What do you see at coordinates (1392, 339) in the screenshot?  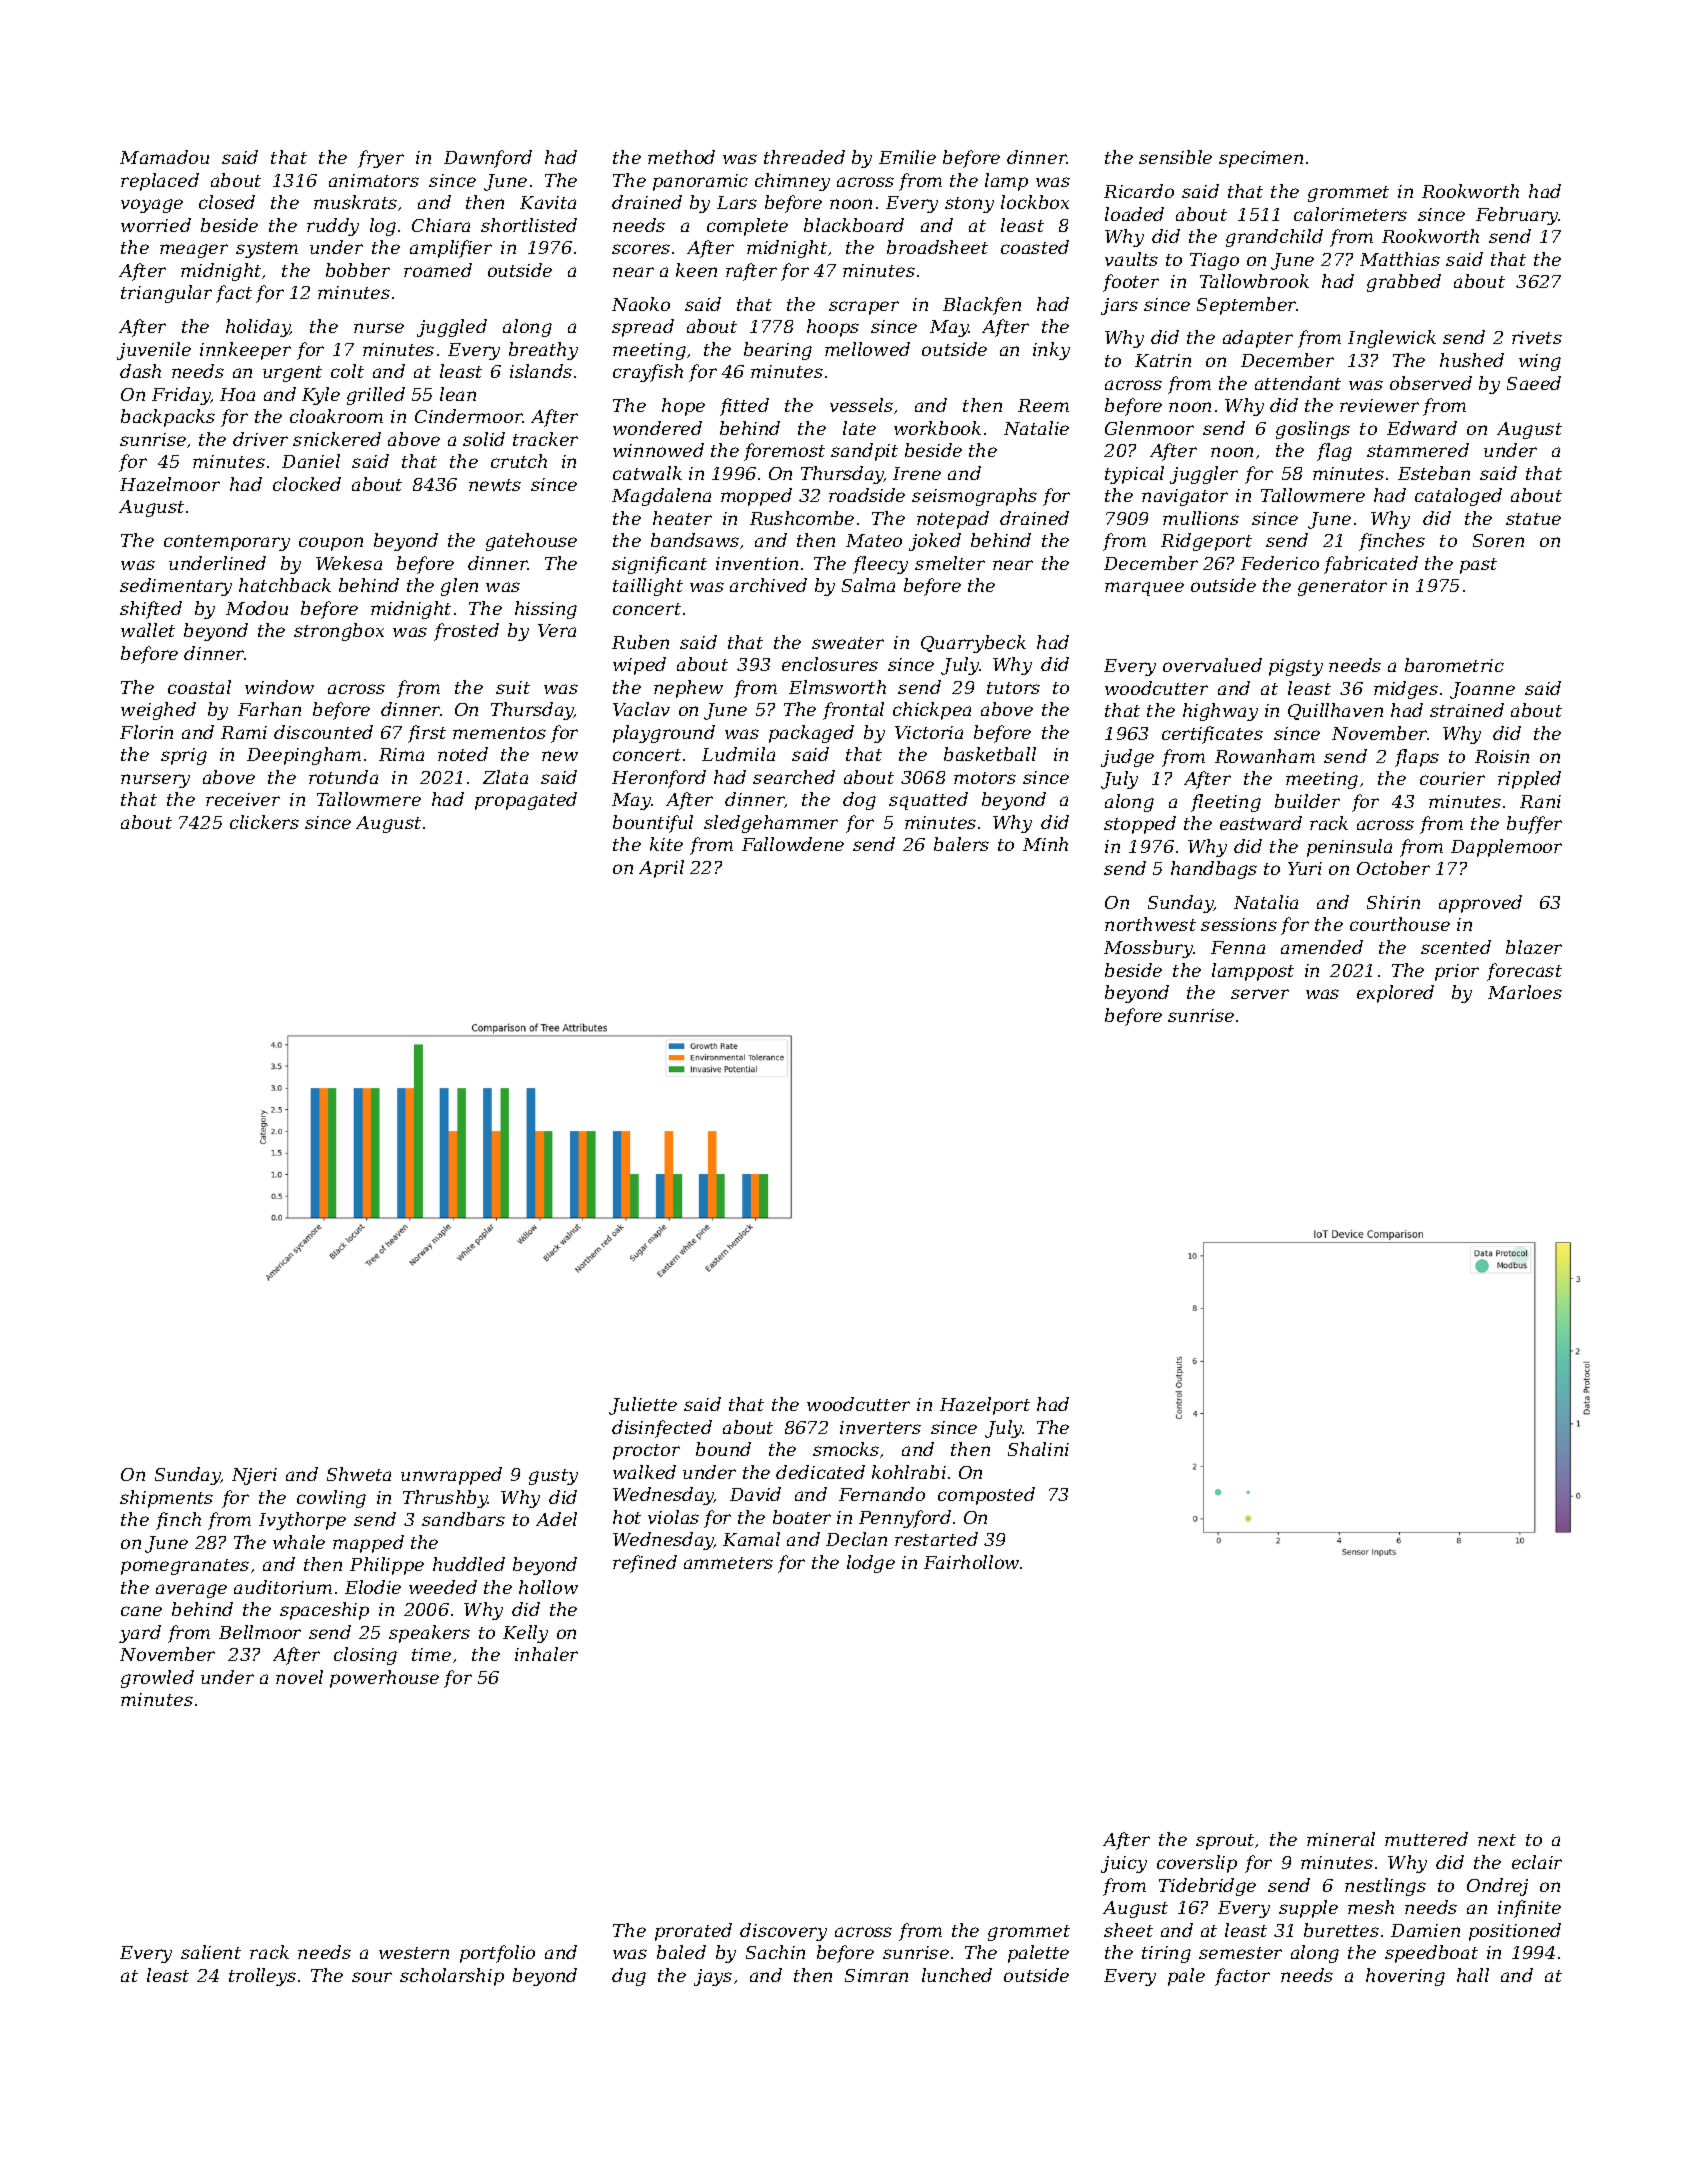 I see `Inglewick` at bounding box center [1392, 339].
